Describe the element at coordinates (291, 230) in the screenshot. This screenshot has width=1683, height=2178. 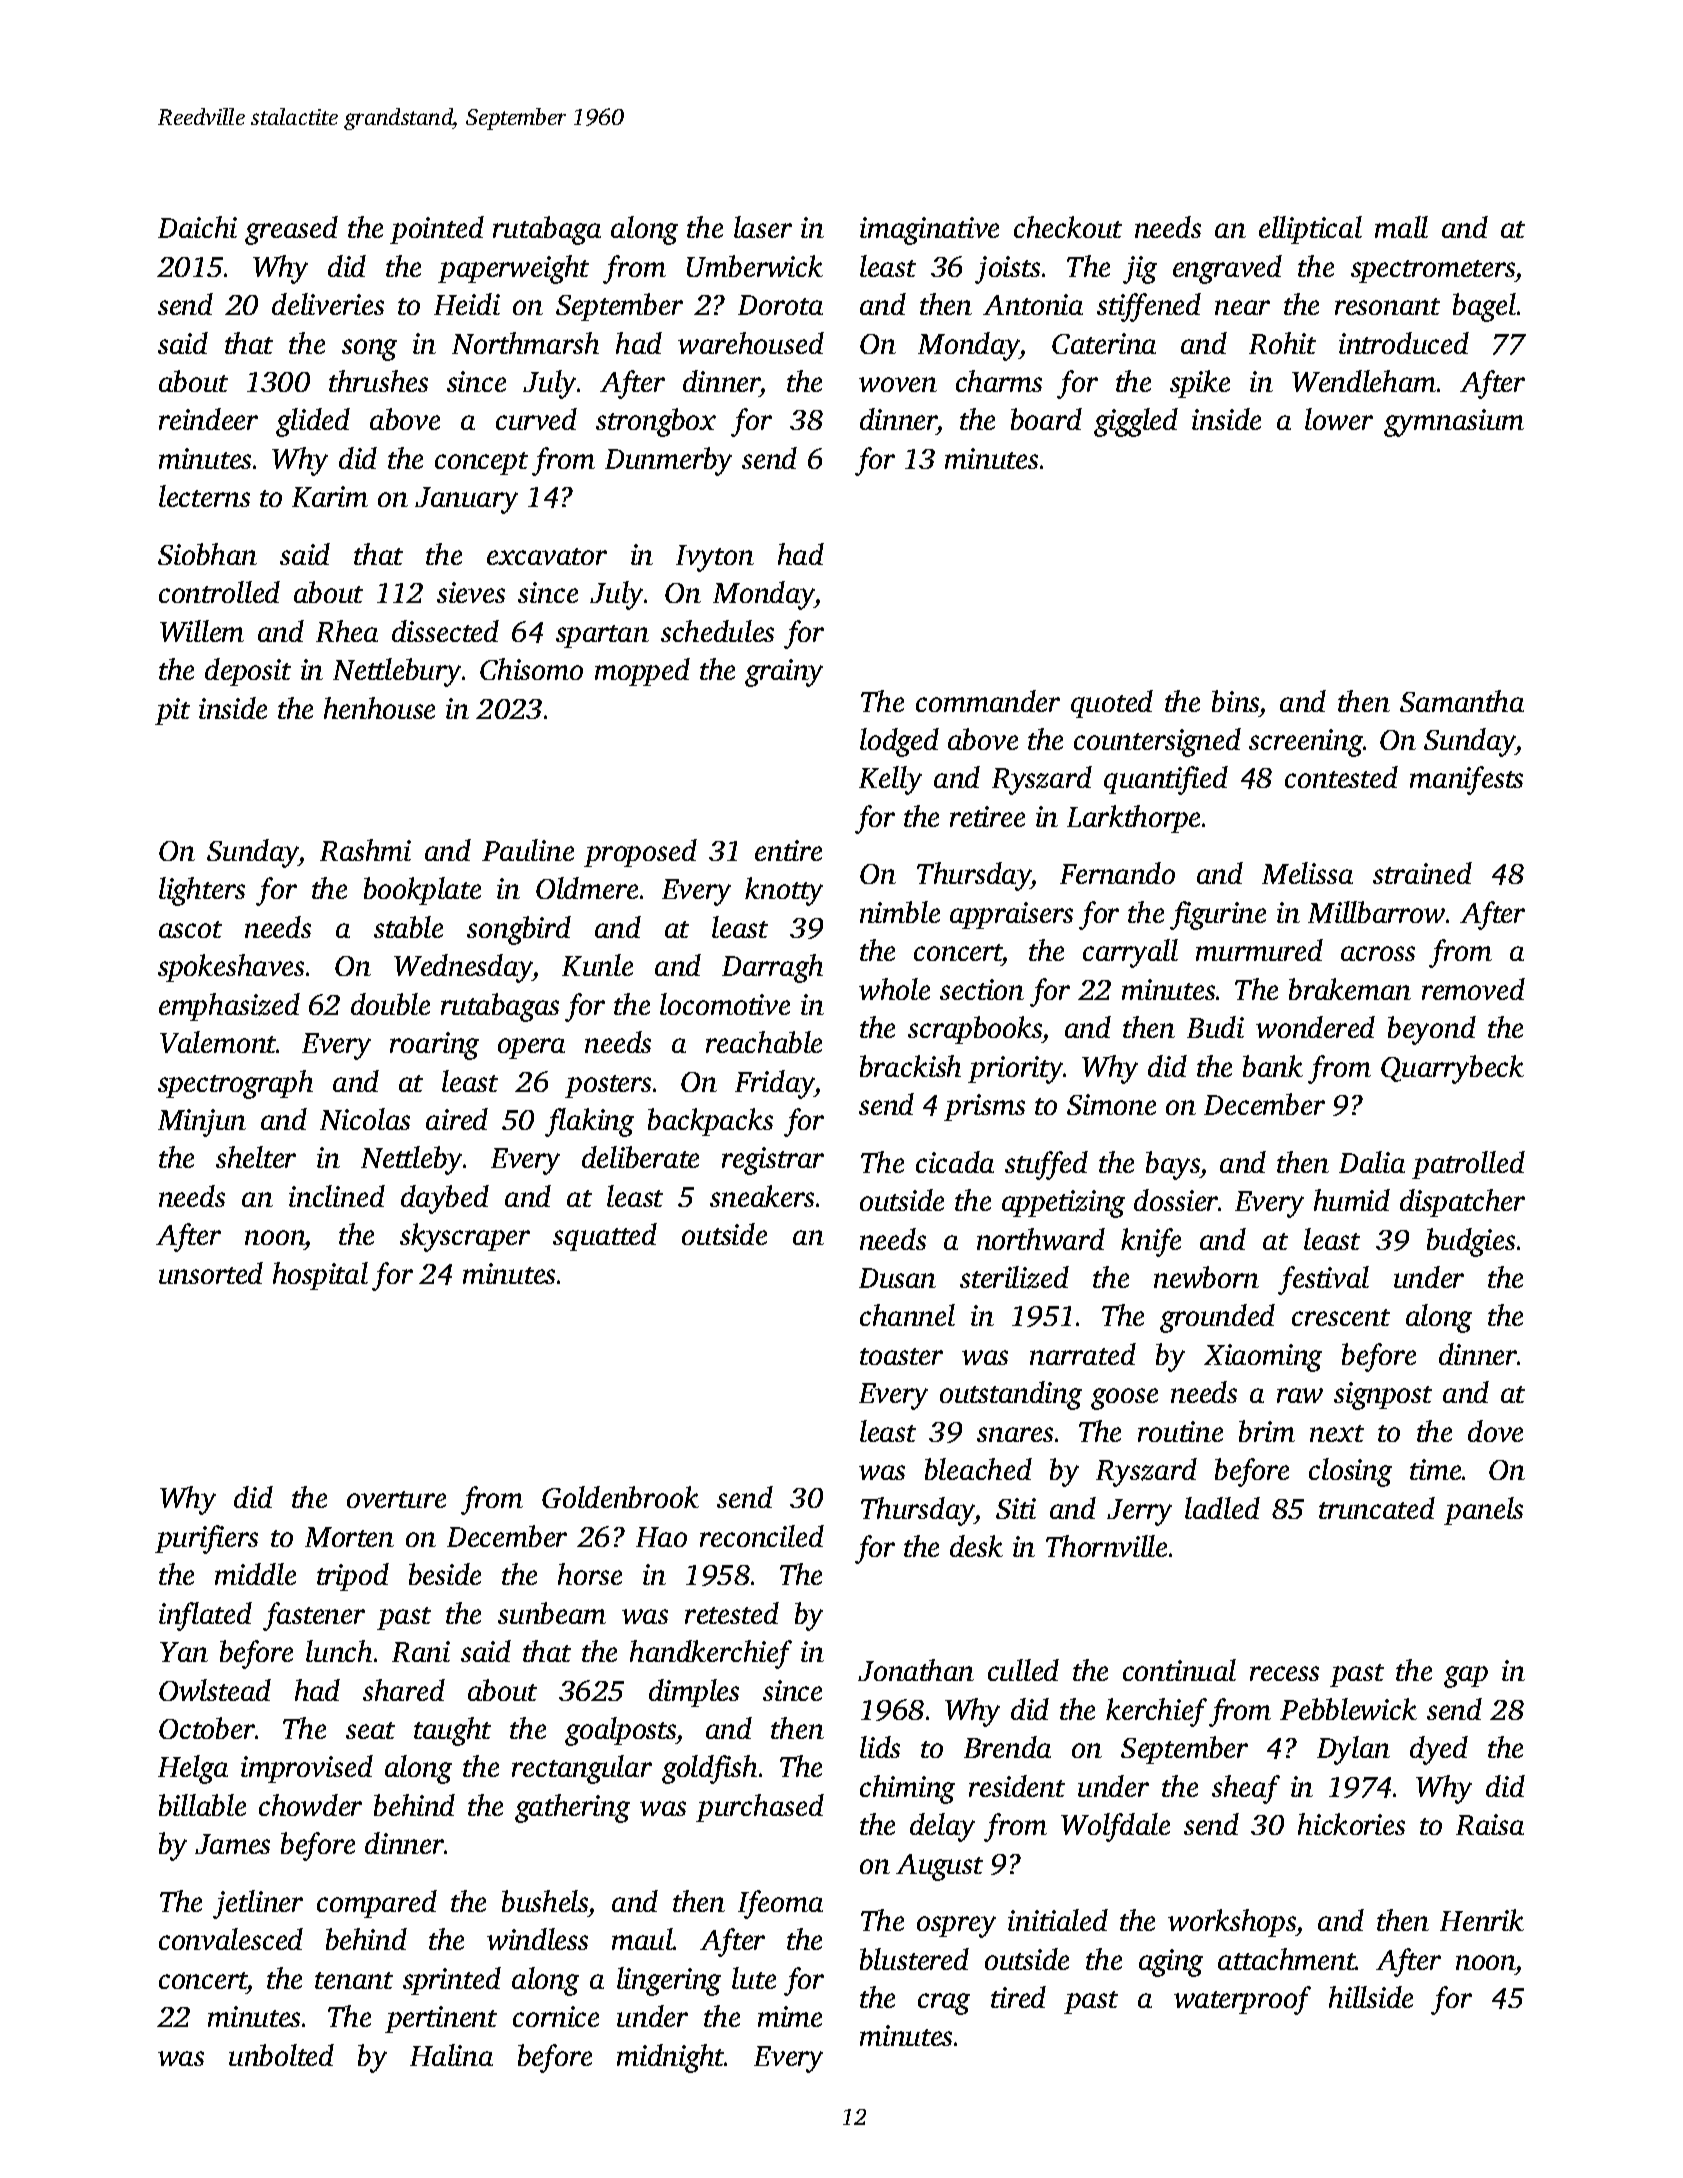
I see `greased` at that location.
